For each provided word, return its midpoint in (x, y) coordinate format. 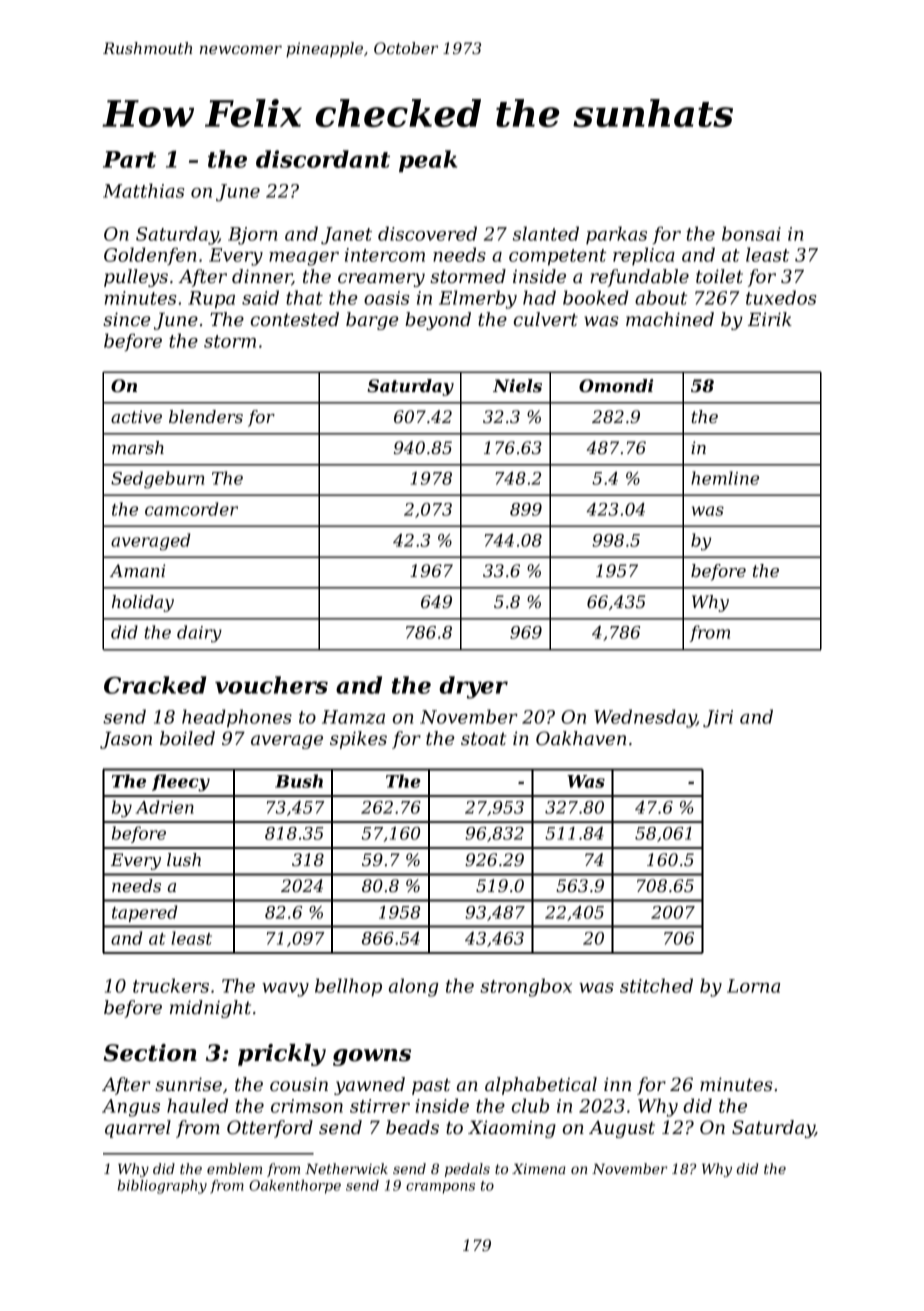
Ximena (539, 1169)
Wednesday (645, 718)
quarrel (138, 1129)
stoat (483, 739)
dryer (473, 687)
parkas (616, 235)
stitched (656, 985)
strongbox (526, 987)
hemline (725, 478)
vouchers (271, 685)
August (622, 1129)
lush (184, 859)
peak (428, 161)
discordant (323, 159)
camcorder (191, 509)
